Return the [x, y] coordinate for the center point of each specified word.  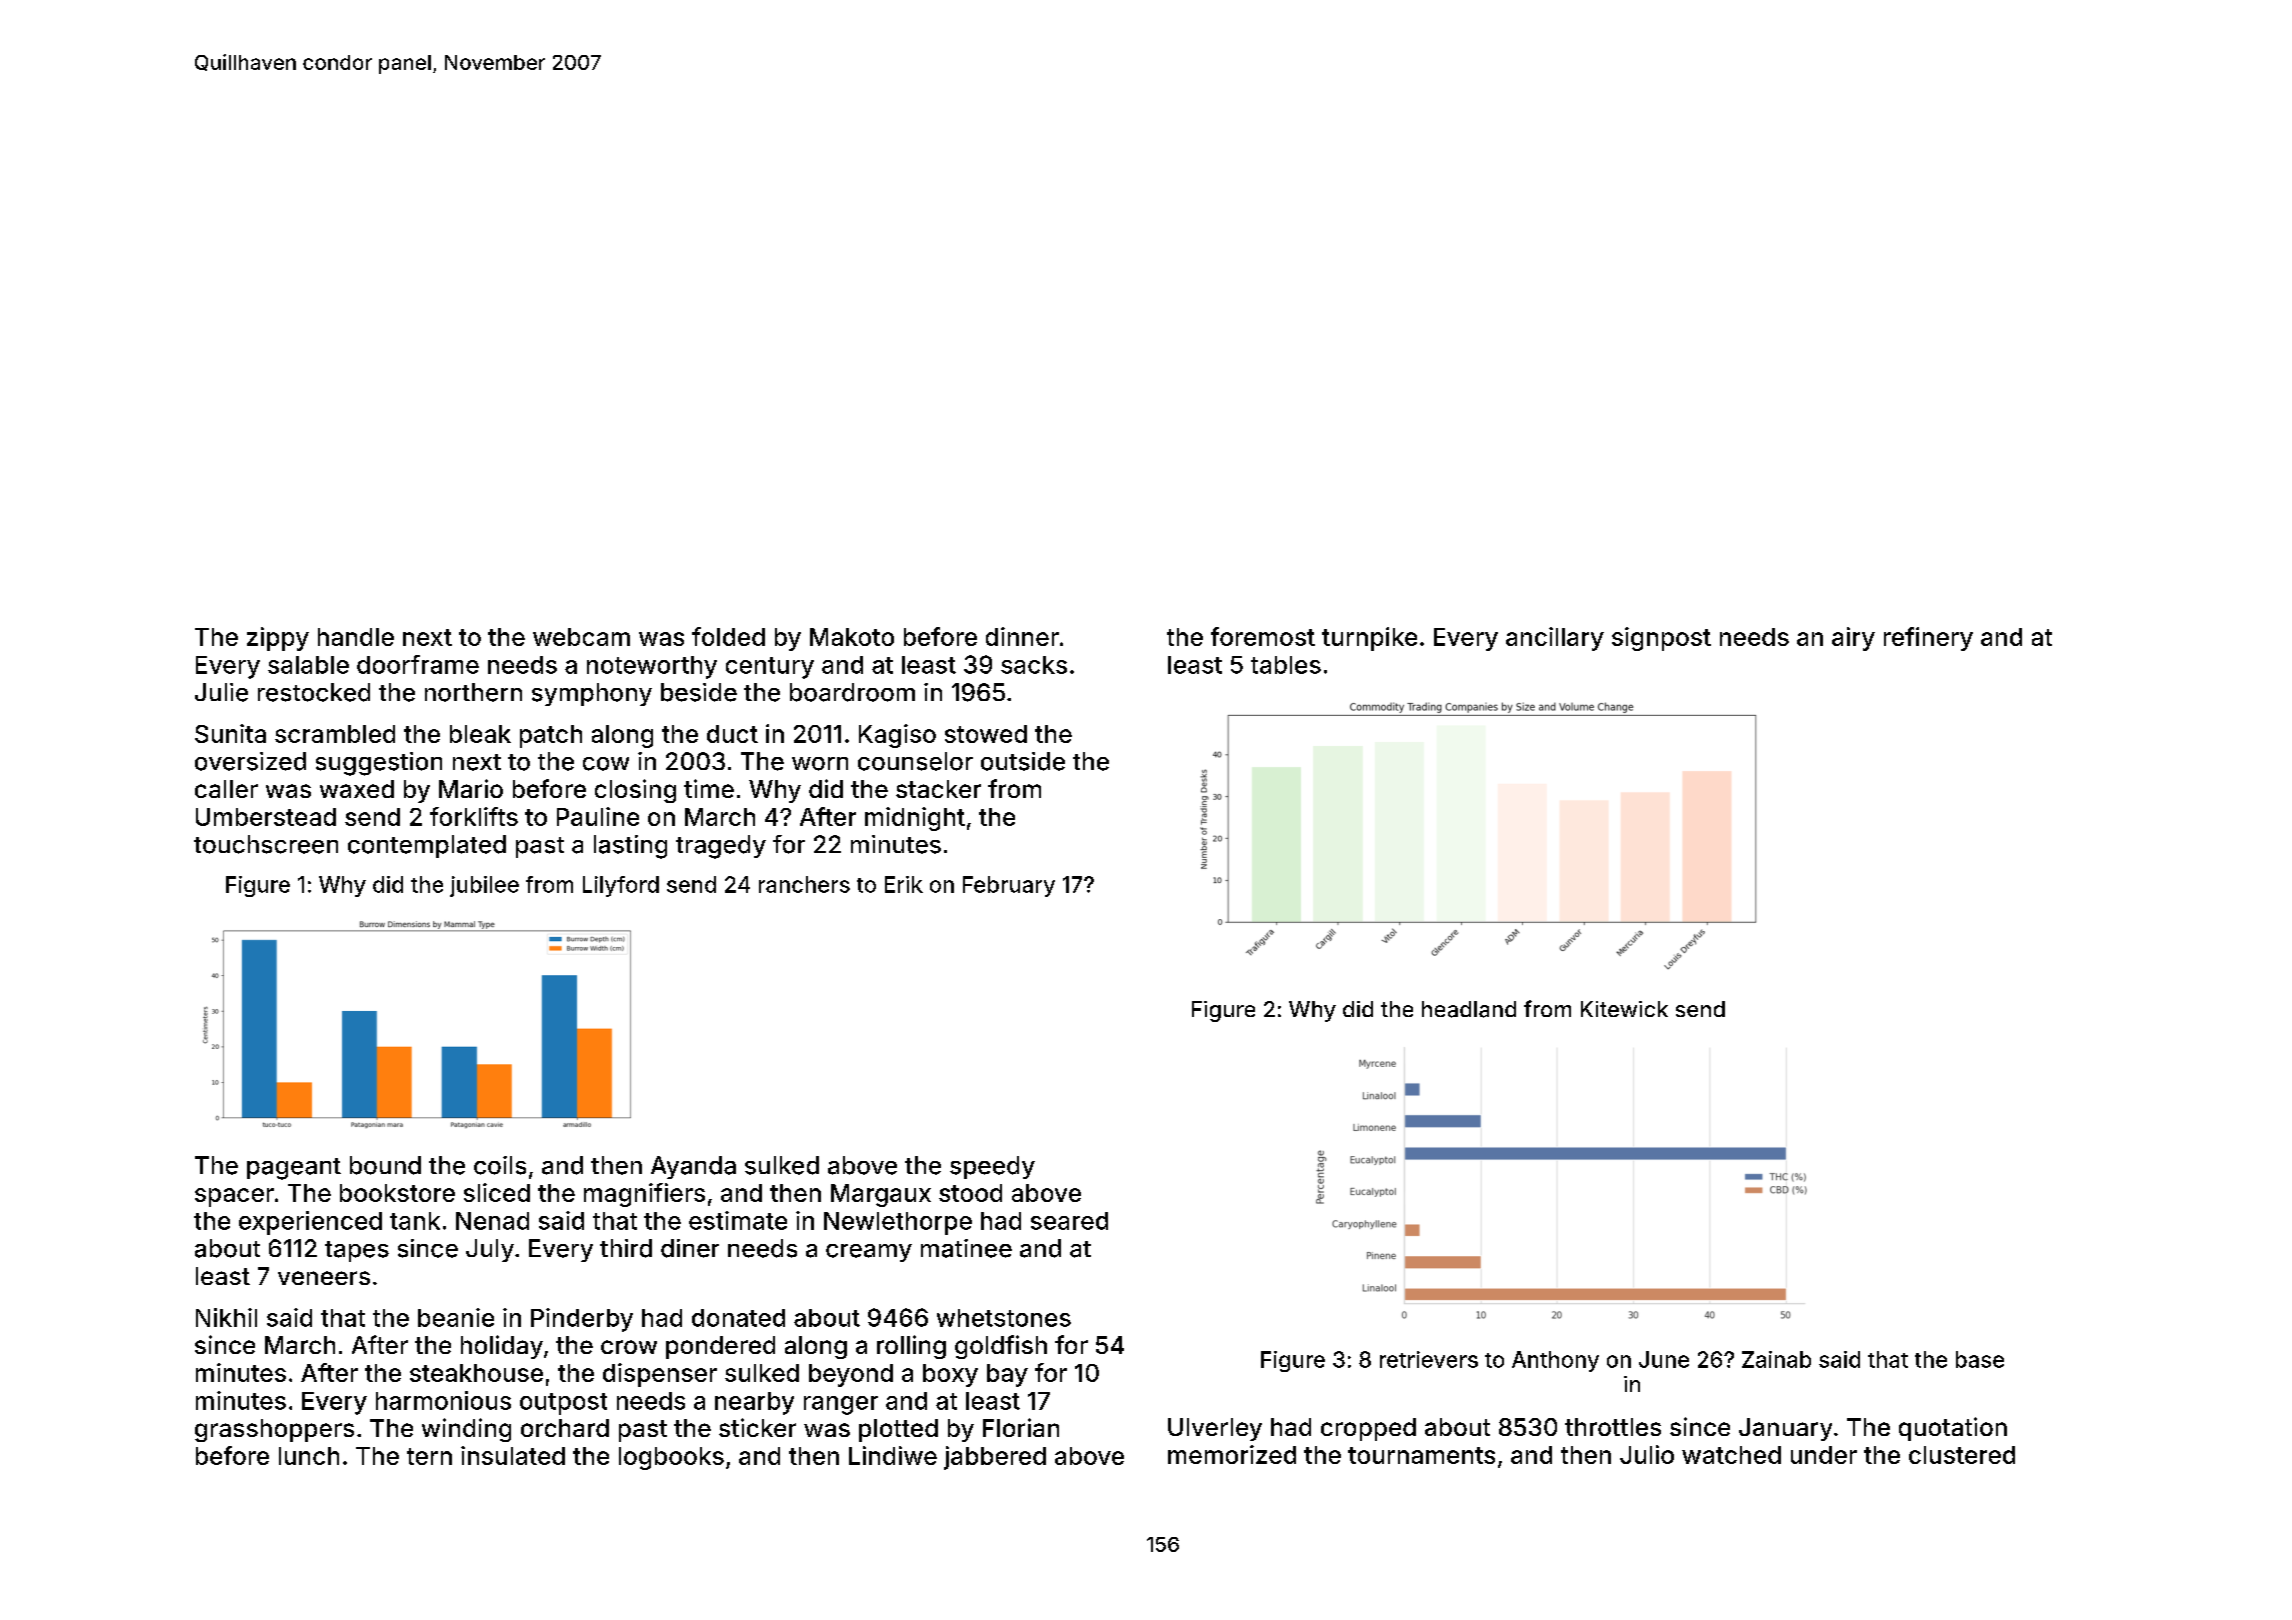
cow [606, 764]
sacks [1034, 665]
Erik [904, 884]
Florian [1021, 1427]
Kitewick [1624, 1009]
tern [429, 1456]
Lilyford [621, 886]
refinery [1928, 639]
